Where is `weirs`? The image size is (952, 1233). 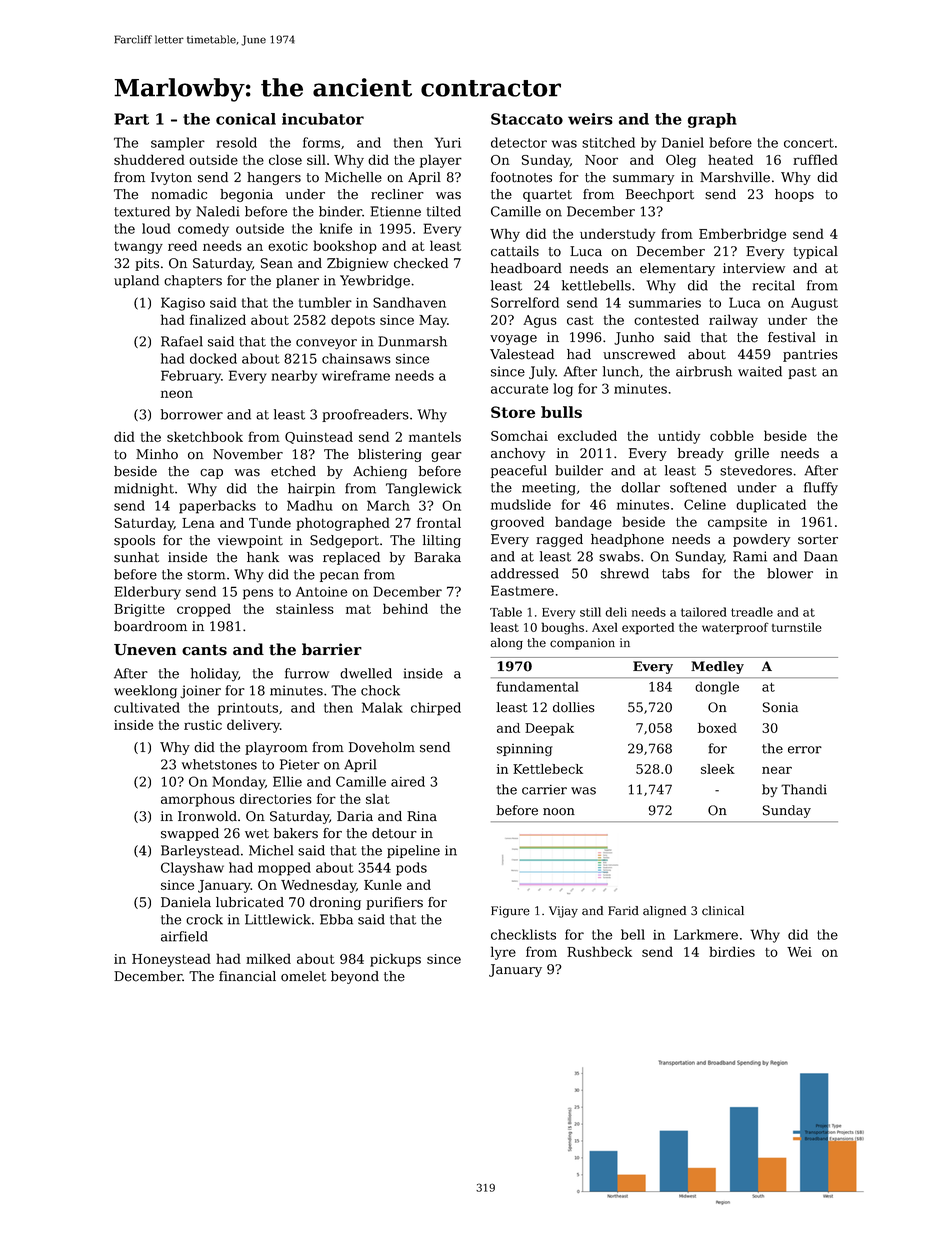 weirs is located at coordinates (590, 119).
